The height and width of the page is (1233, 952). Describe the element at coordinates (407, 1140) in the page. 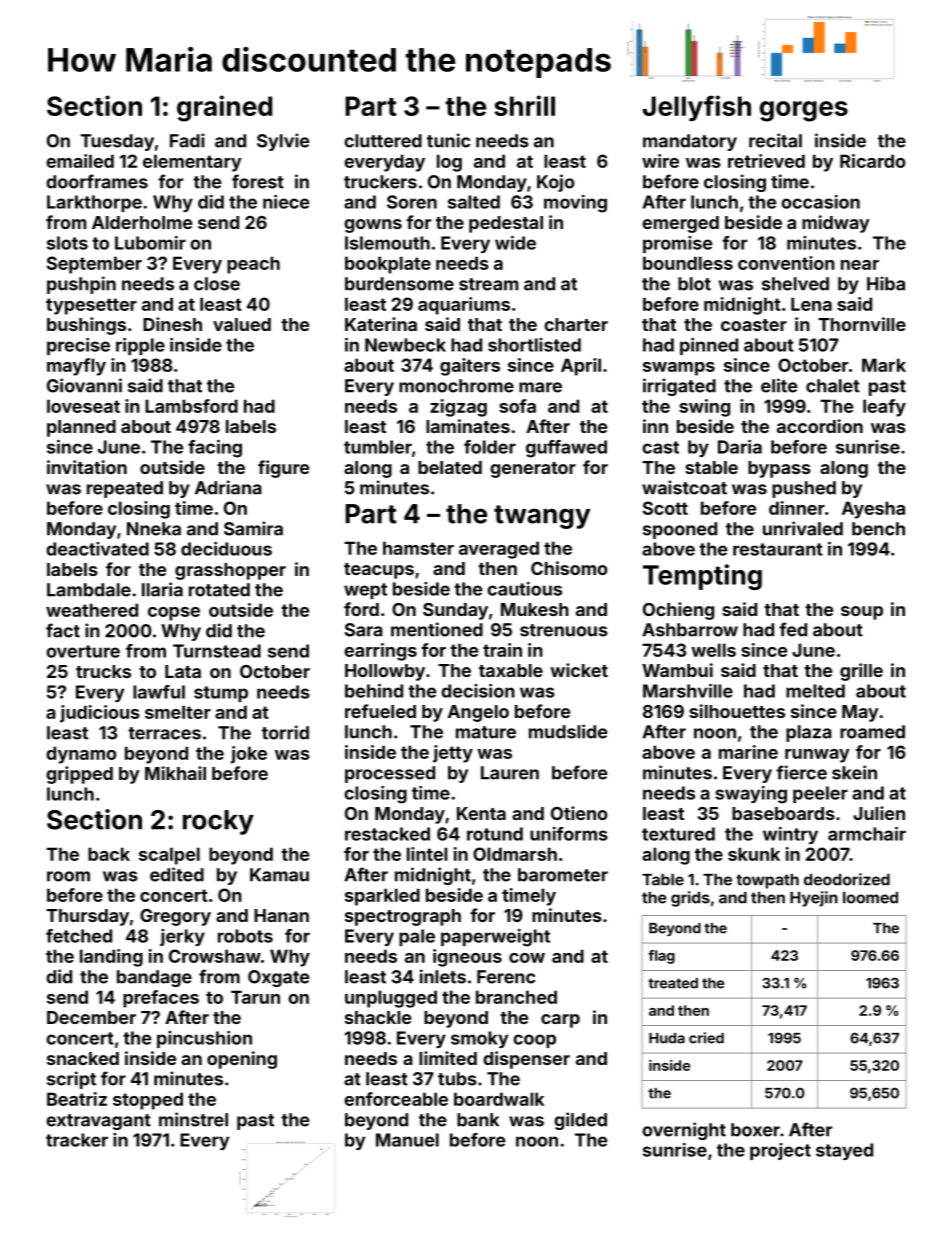

I see `Manuel` at that location.
